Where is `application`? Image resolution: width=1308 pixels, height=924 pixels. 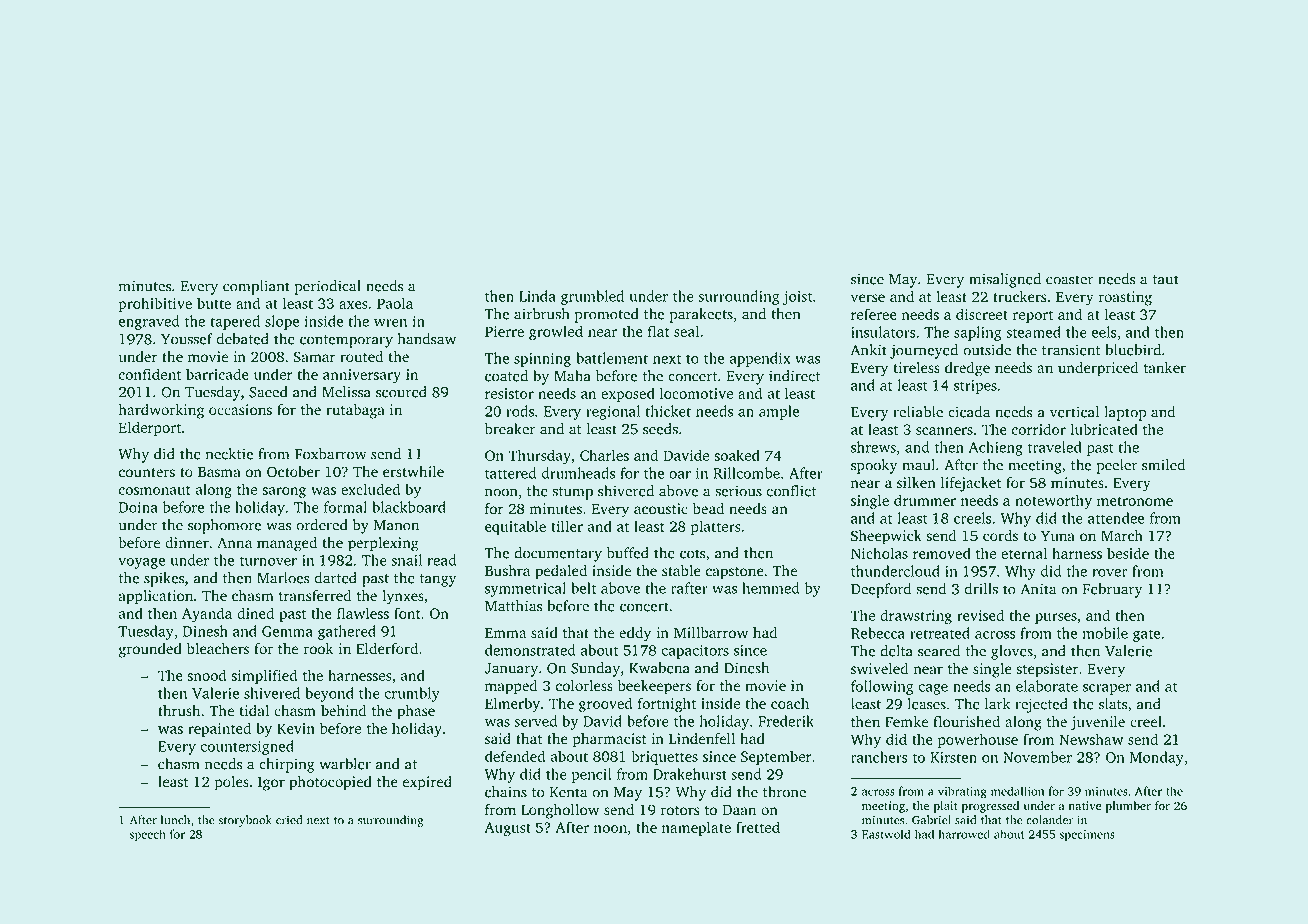
application is located at coordinates (156, 597).
